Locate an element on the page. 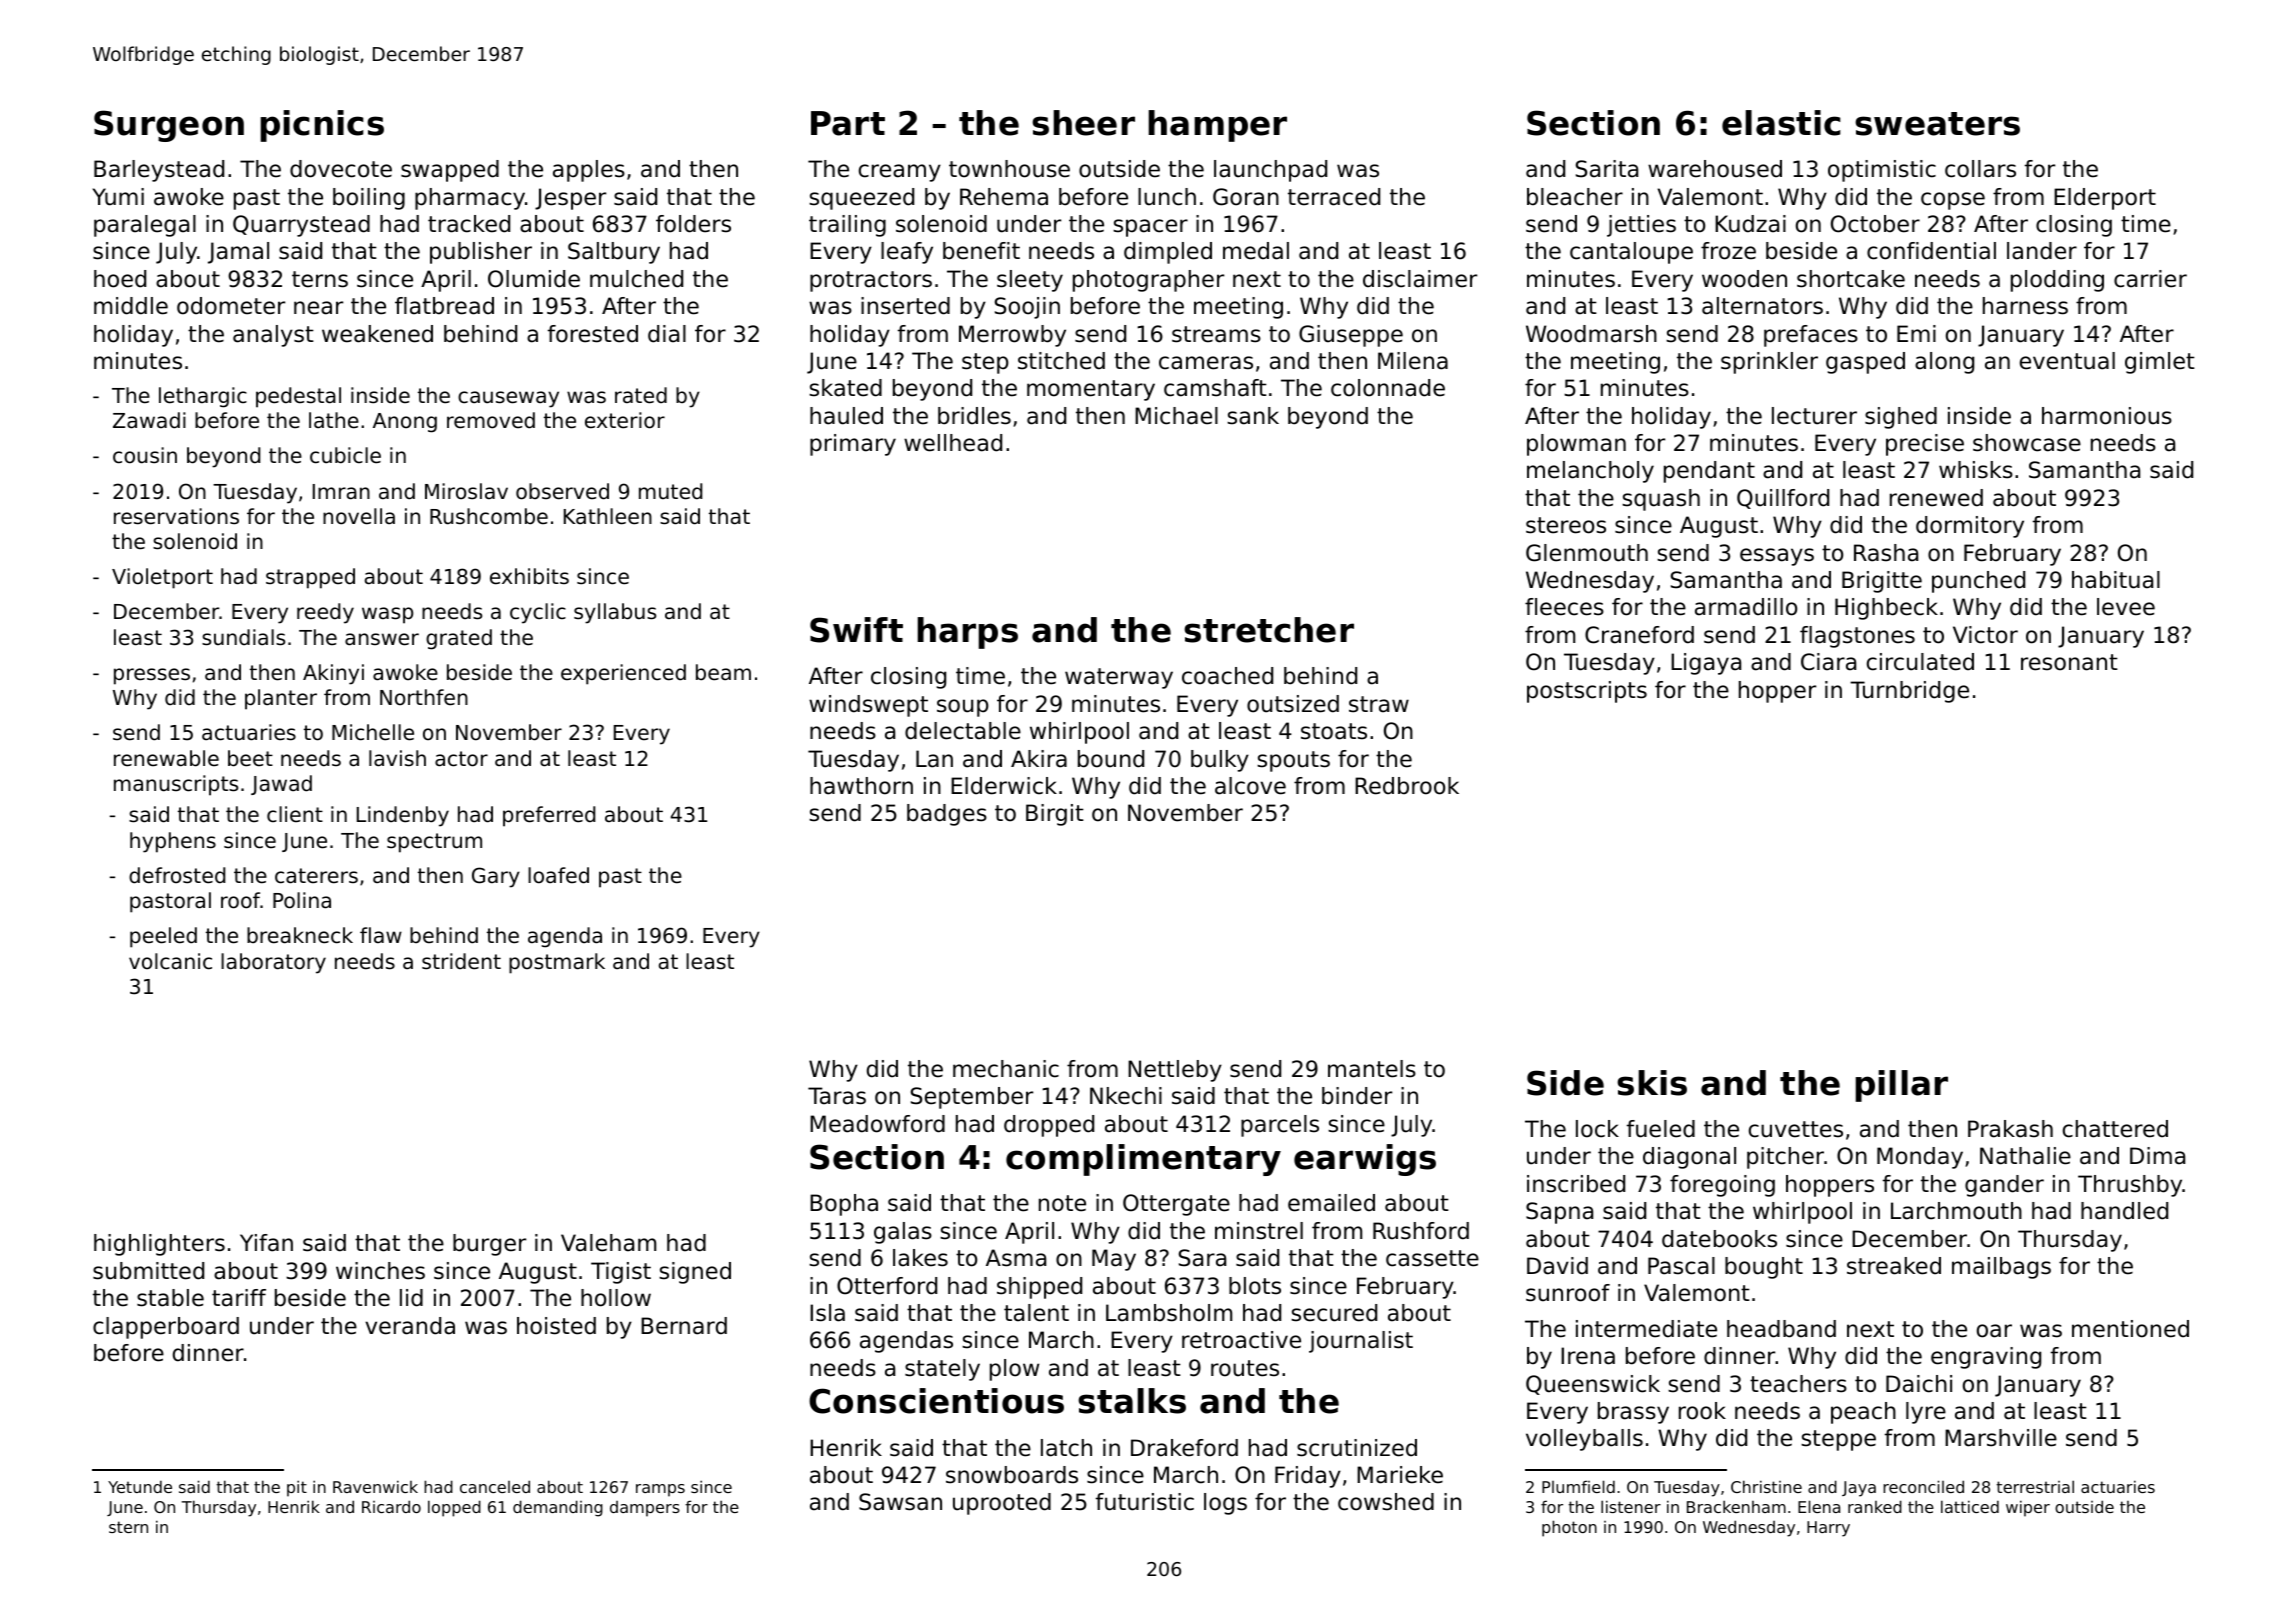  Miroslav is located at coordinates (466, 491).
